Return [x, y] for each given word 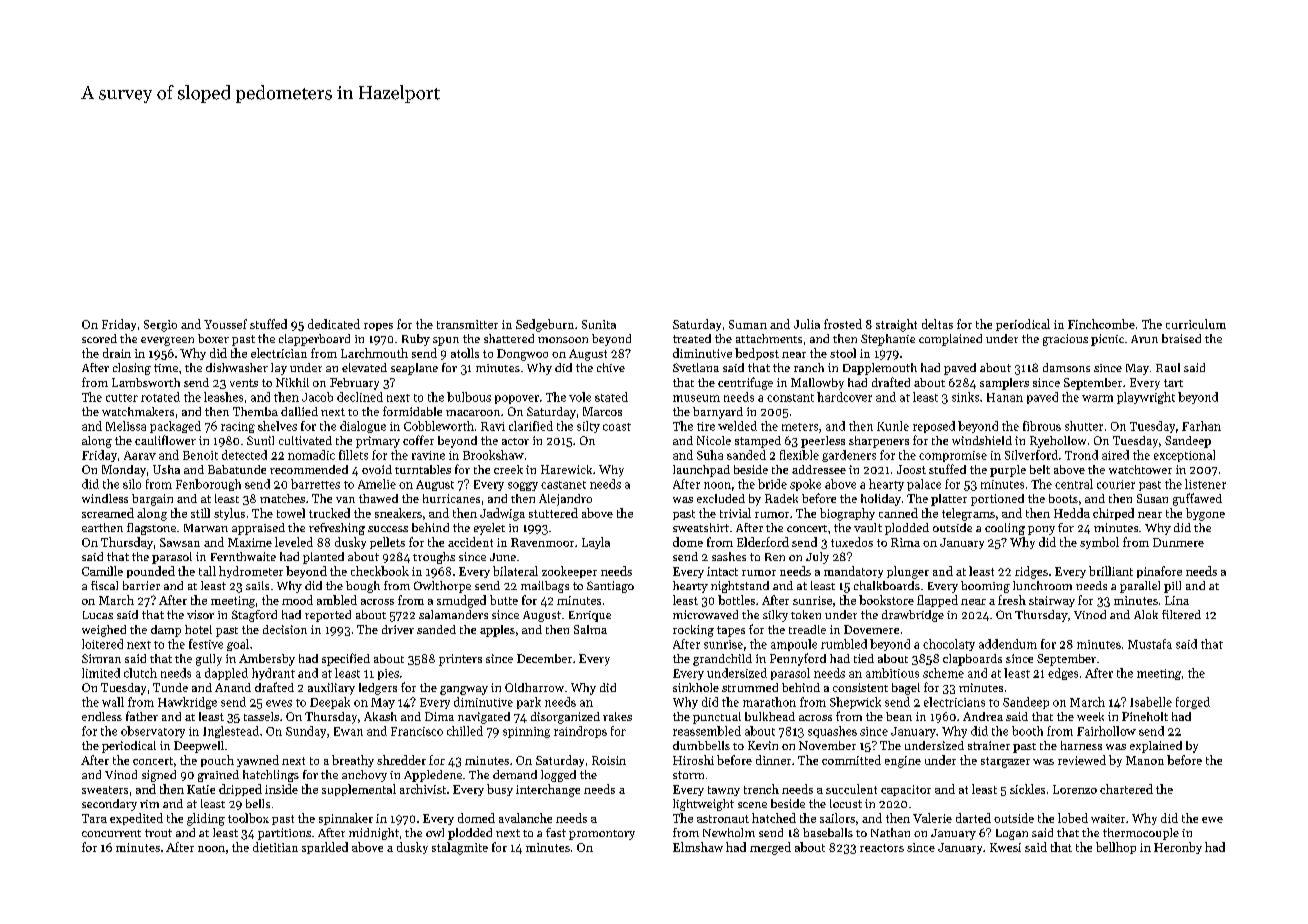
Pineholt [1145, 716]
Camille [102, 571]
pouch [217, 761]
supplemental [359, 790]
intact [722, 571]
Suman [748, 324]
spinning [526, 732]
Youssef [225, 324]
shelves [277, 426]
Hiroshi [693, 760]
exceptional [1184, 456]
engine [903, 762]
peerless [823, 442]
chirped [1113, 514]
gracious [1065, 340]
